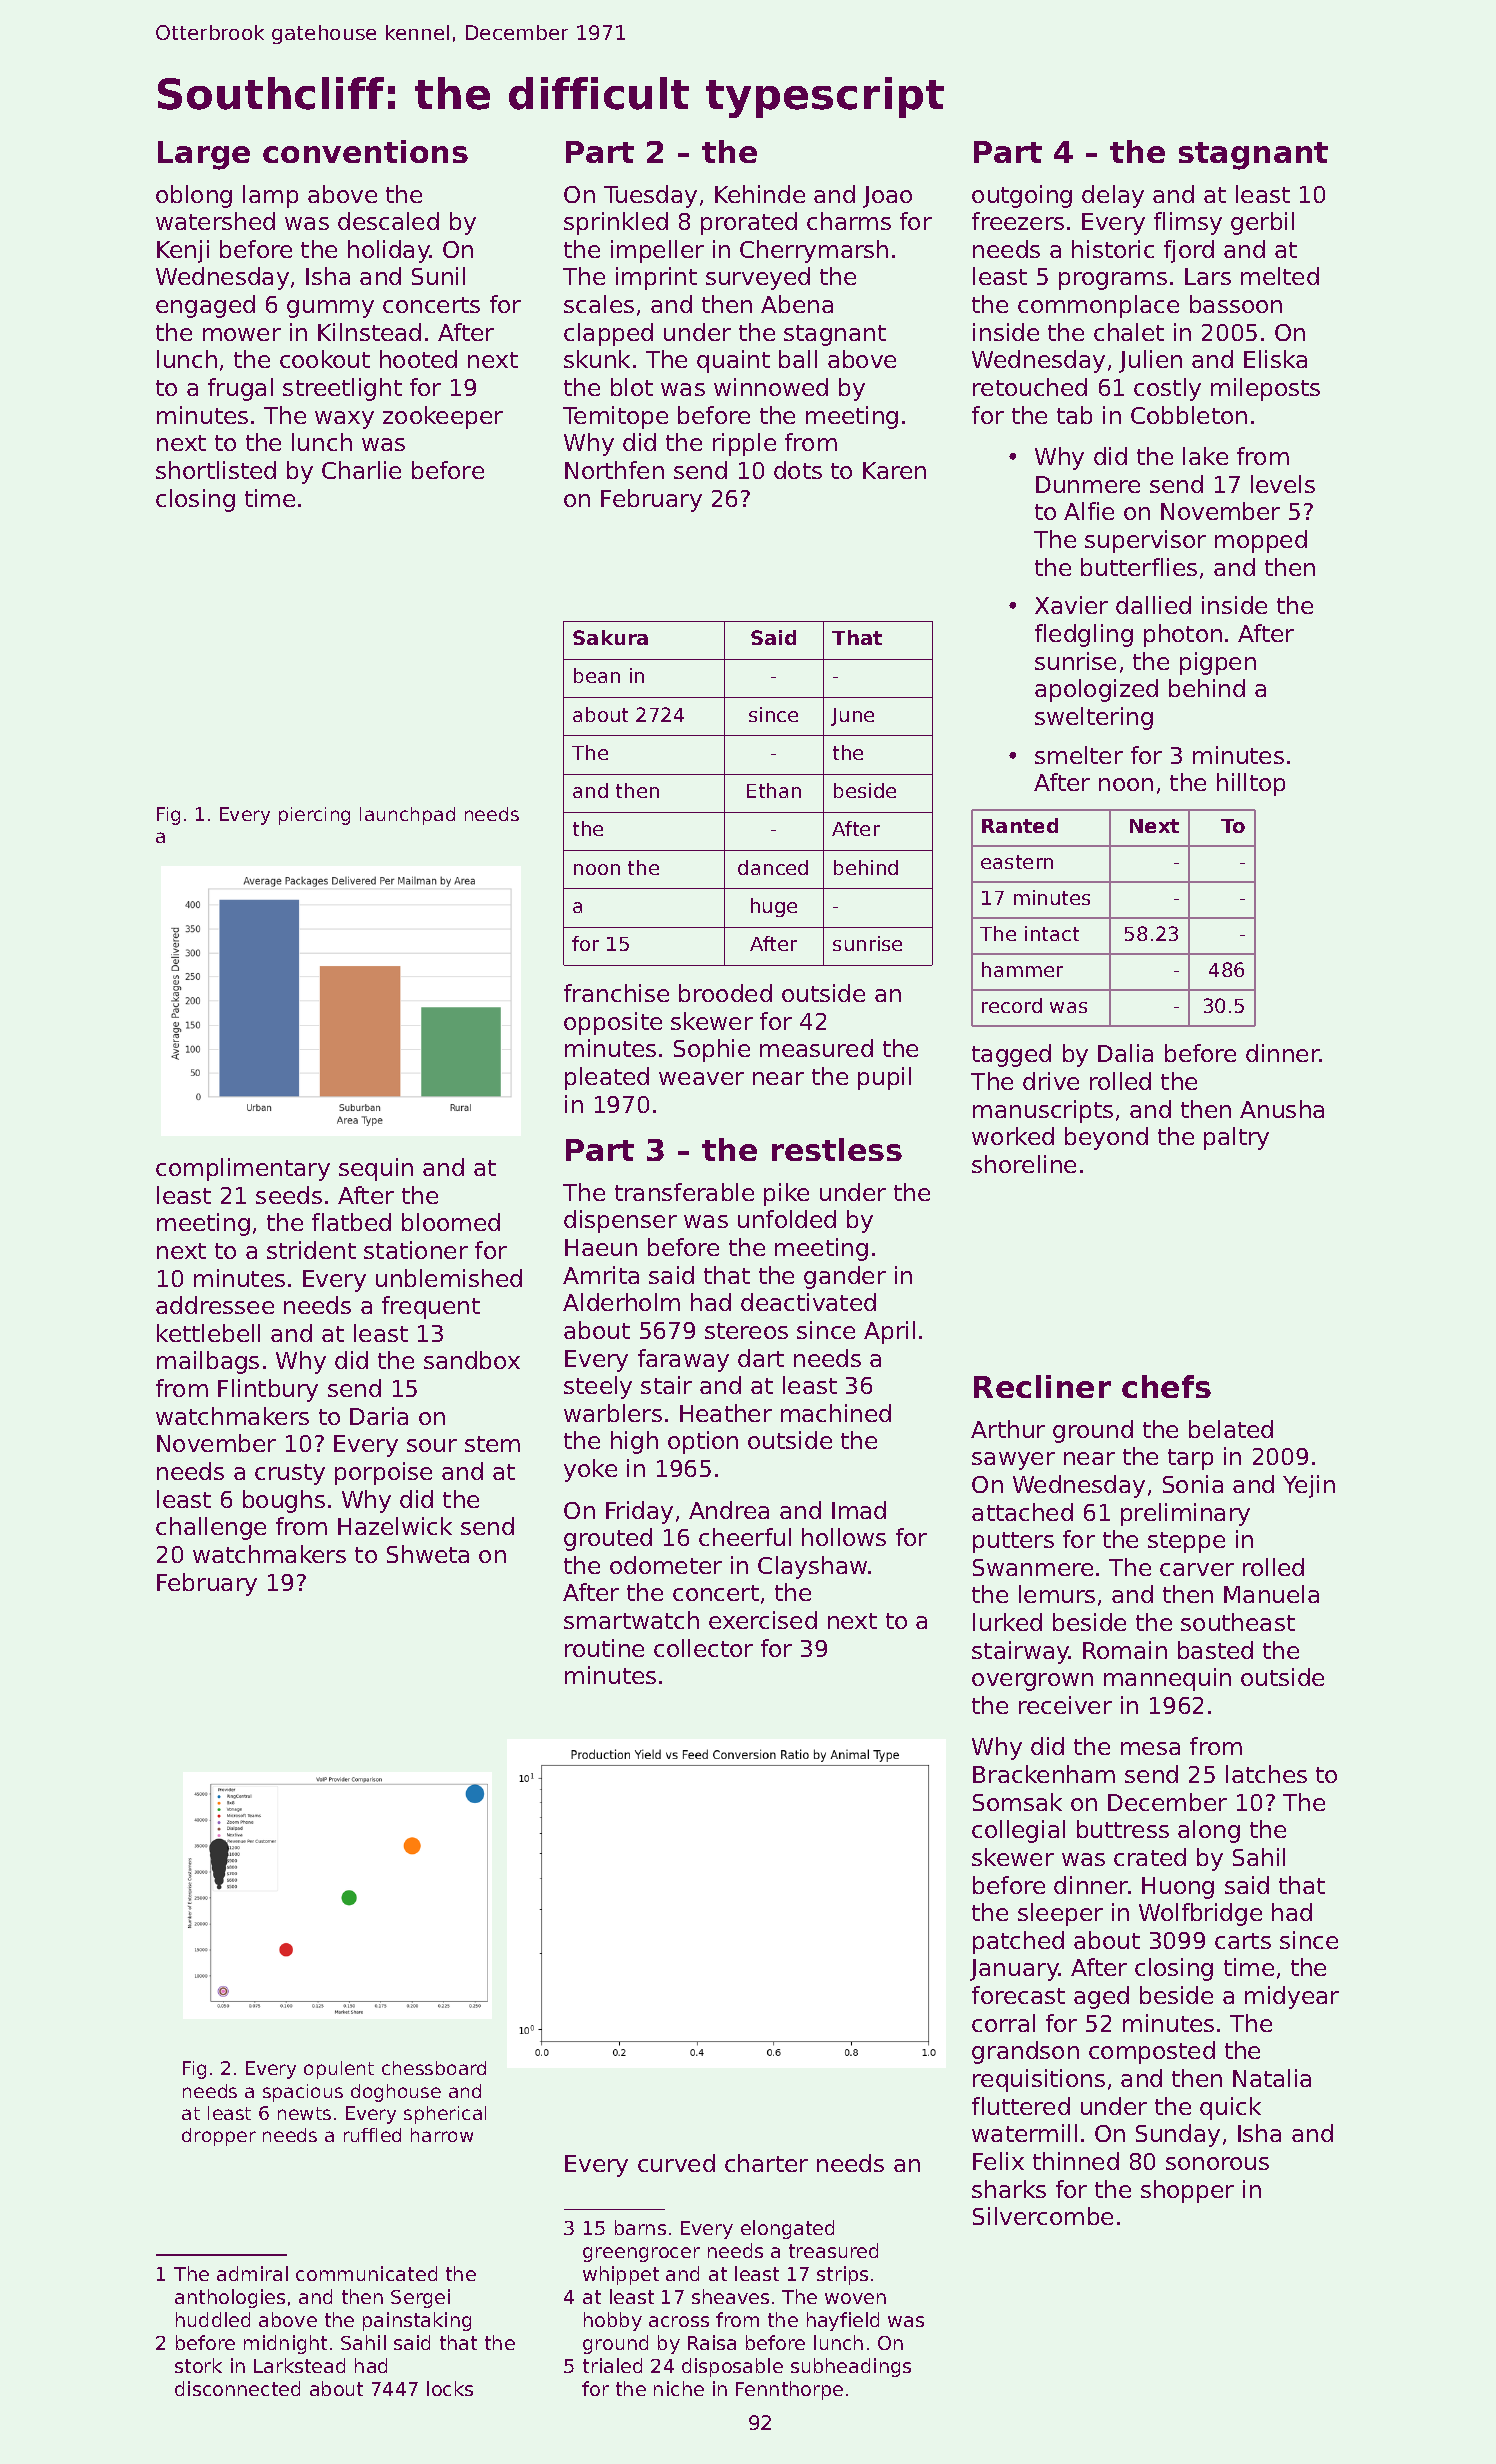 Image resolution: width=1496 pixels, height=2464 pixels. What do you see at coordinates (1209, 1831) in the screenshot?
I see `along` at bounding box center [1209, 1831].
